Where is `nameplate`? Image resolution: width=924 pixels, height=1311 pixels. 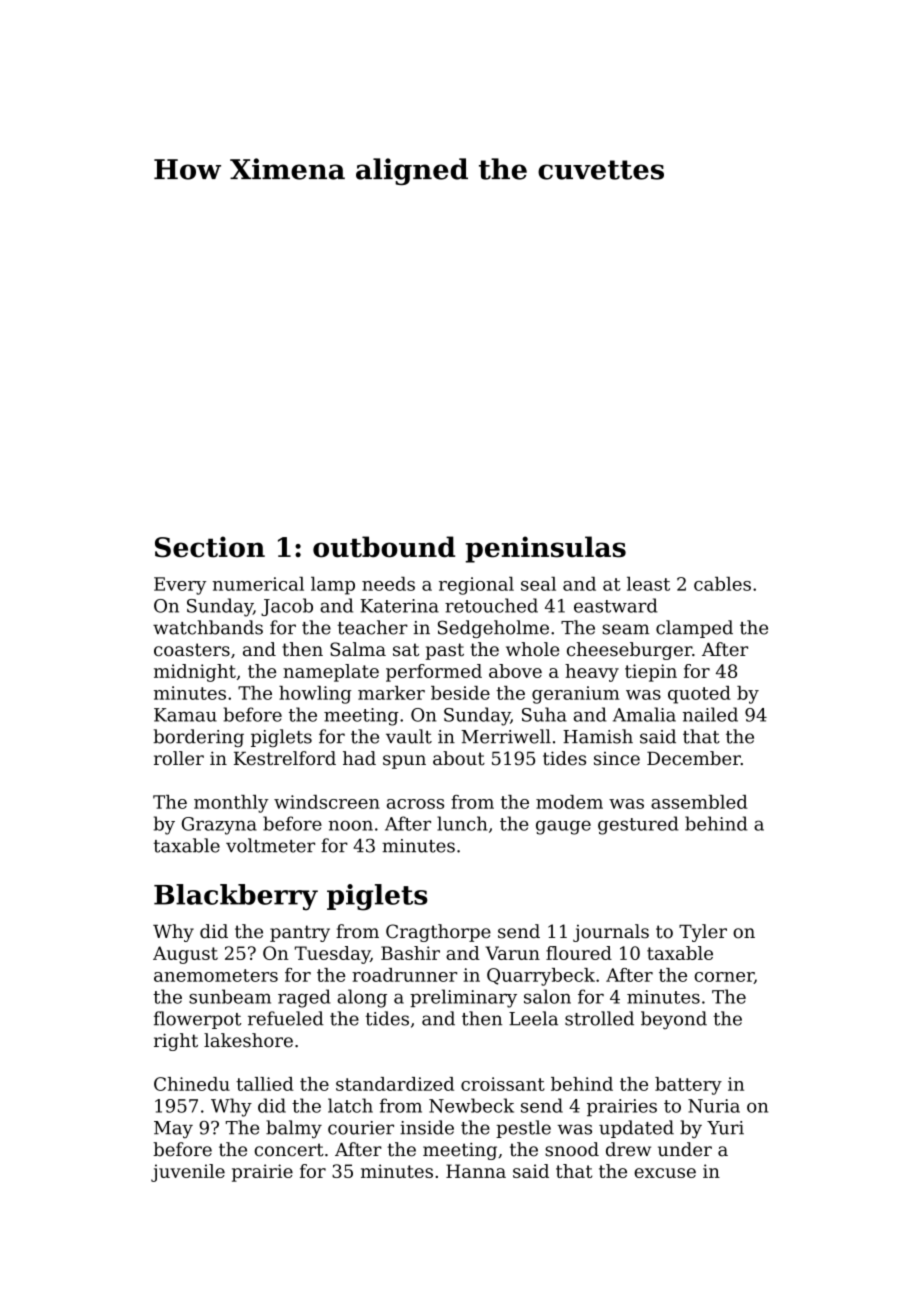 nameplate is located at coordinates (331, 673).
